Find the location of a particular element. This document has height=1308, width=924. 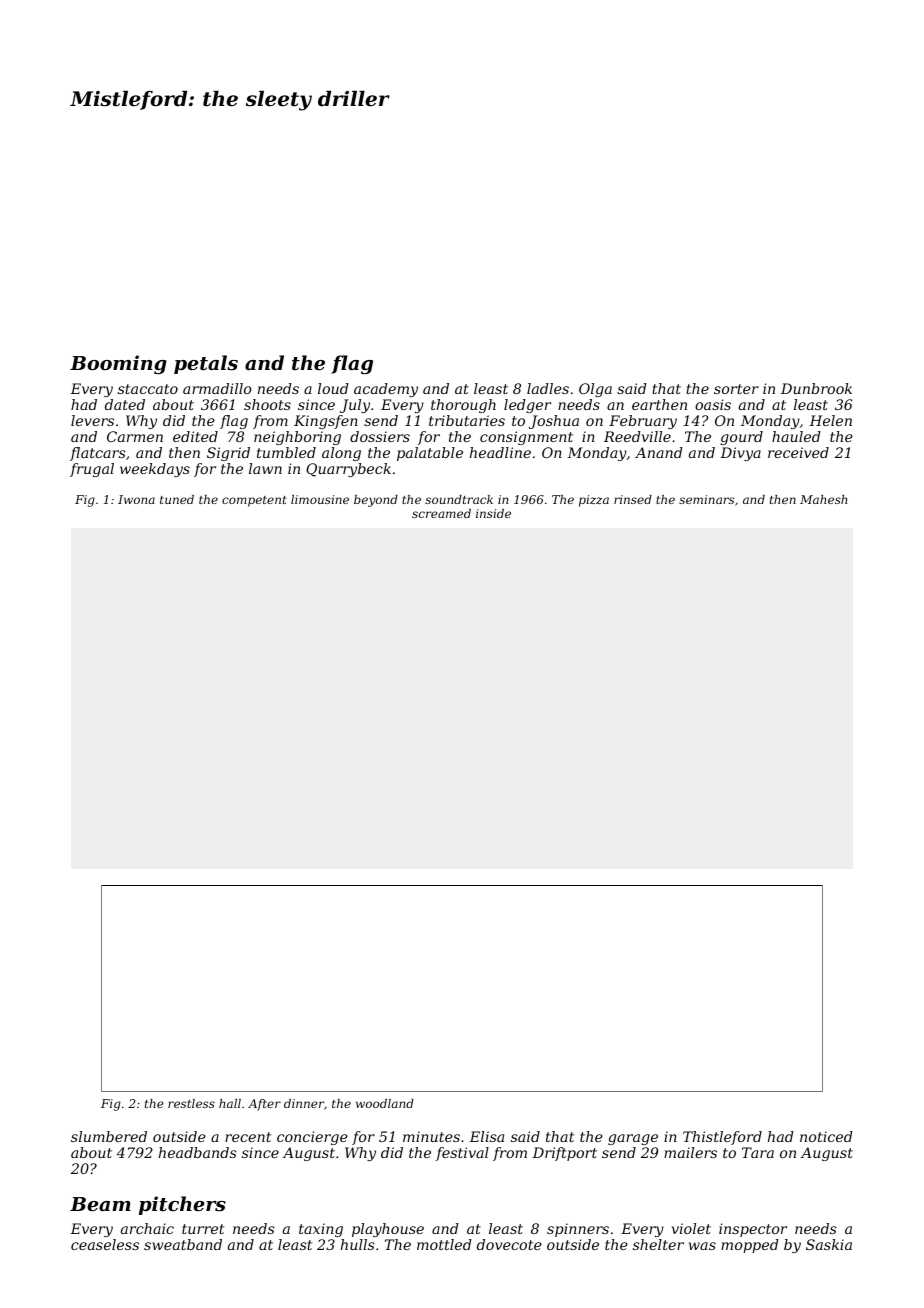

hall is located at coordinates (230, 1103).
